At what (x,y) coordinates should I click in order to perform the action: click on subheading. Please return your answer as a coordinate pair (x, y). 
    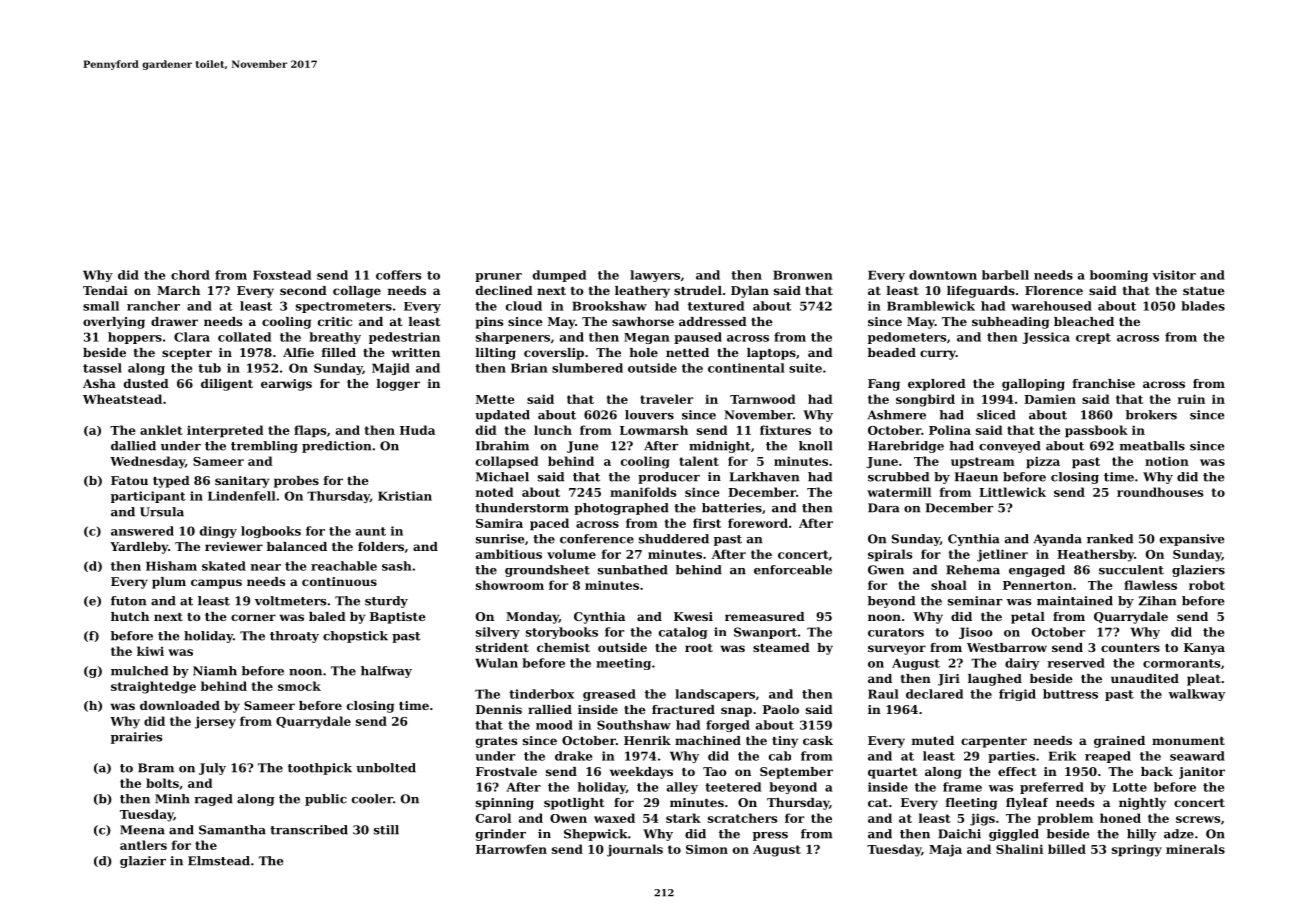
    Looking at the image, I should click on (1010, 323).
